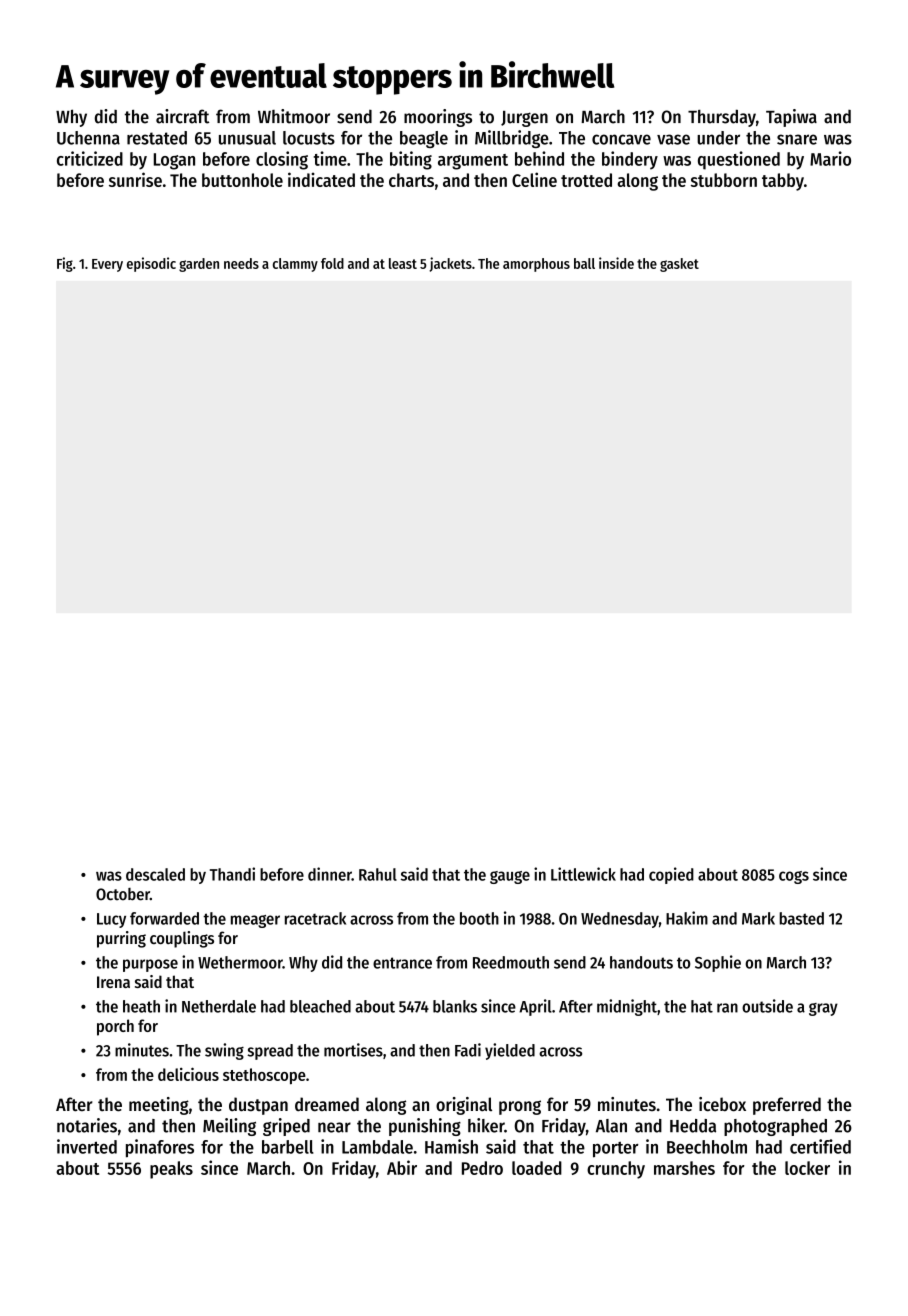 This page has width=908, height=1316. Describe the element at coordinates (171, 1170) in the page. I see `peaks` at that location.
